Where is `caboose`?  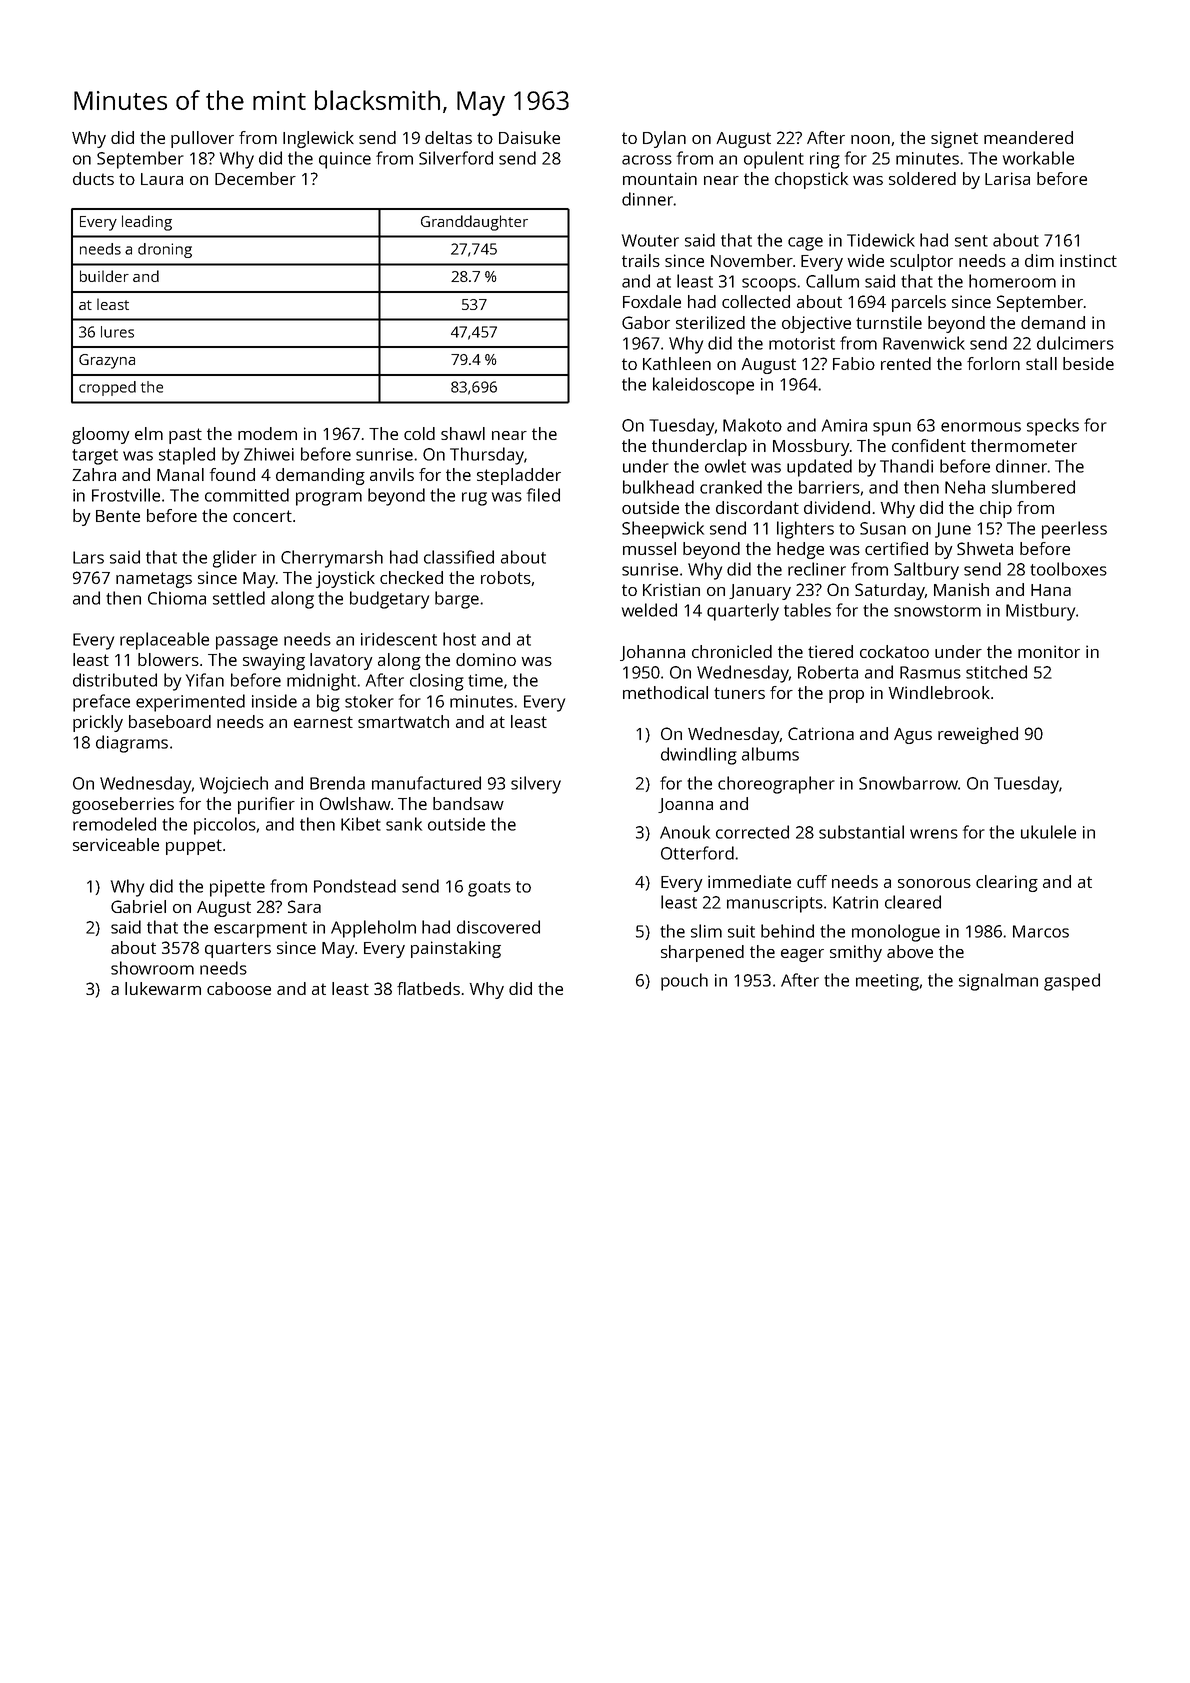 caboose is located at coordinates (239, 988).
